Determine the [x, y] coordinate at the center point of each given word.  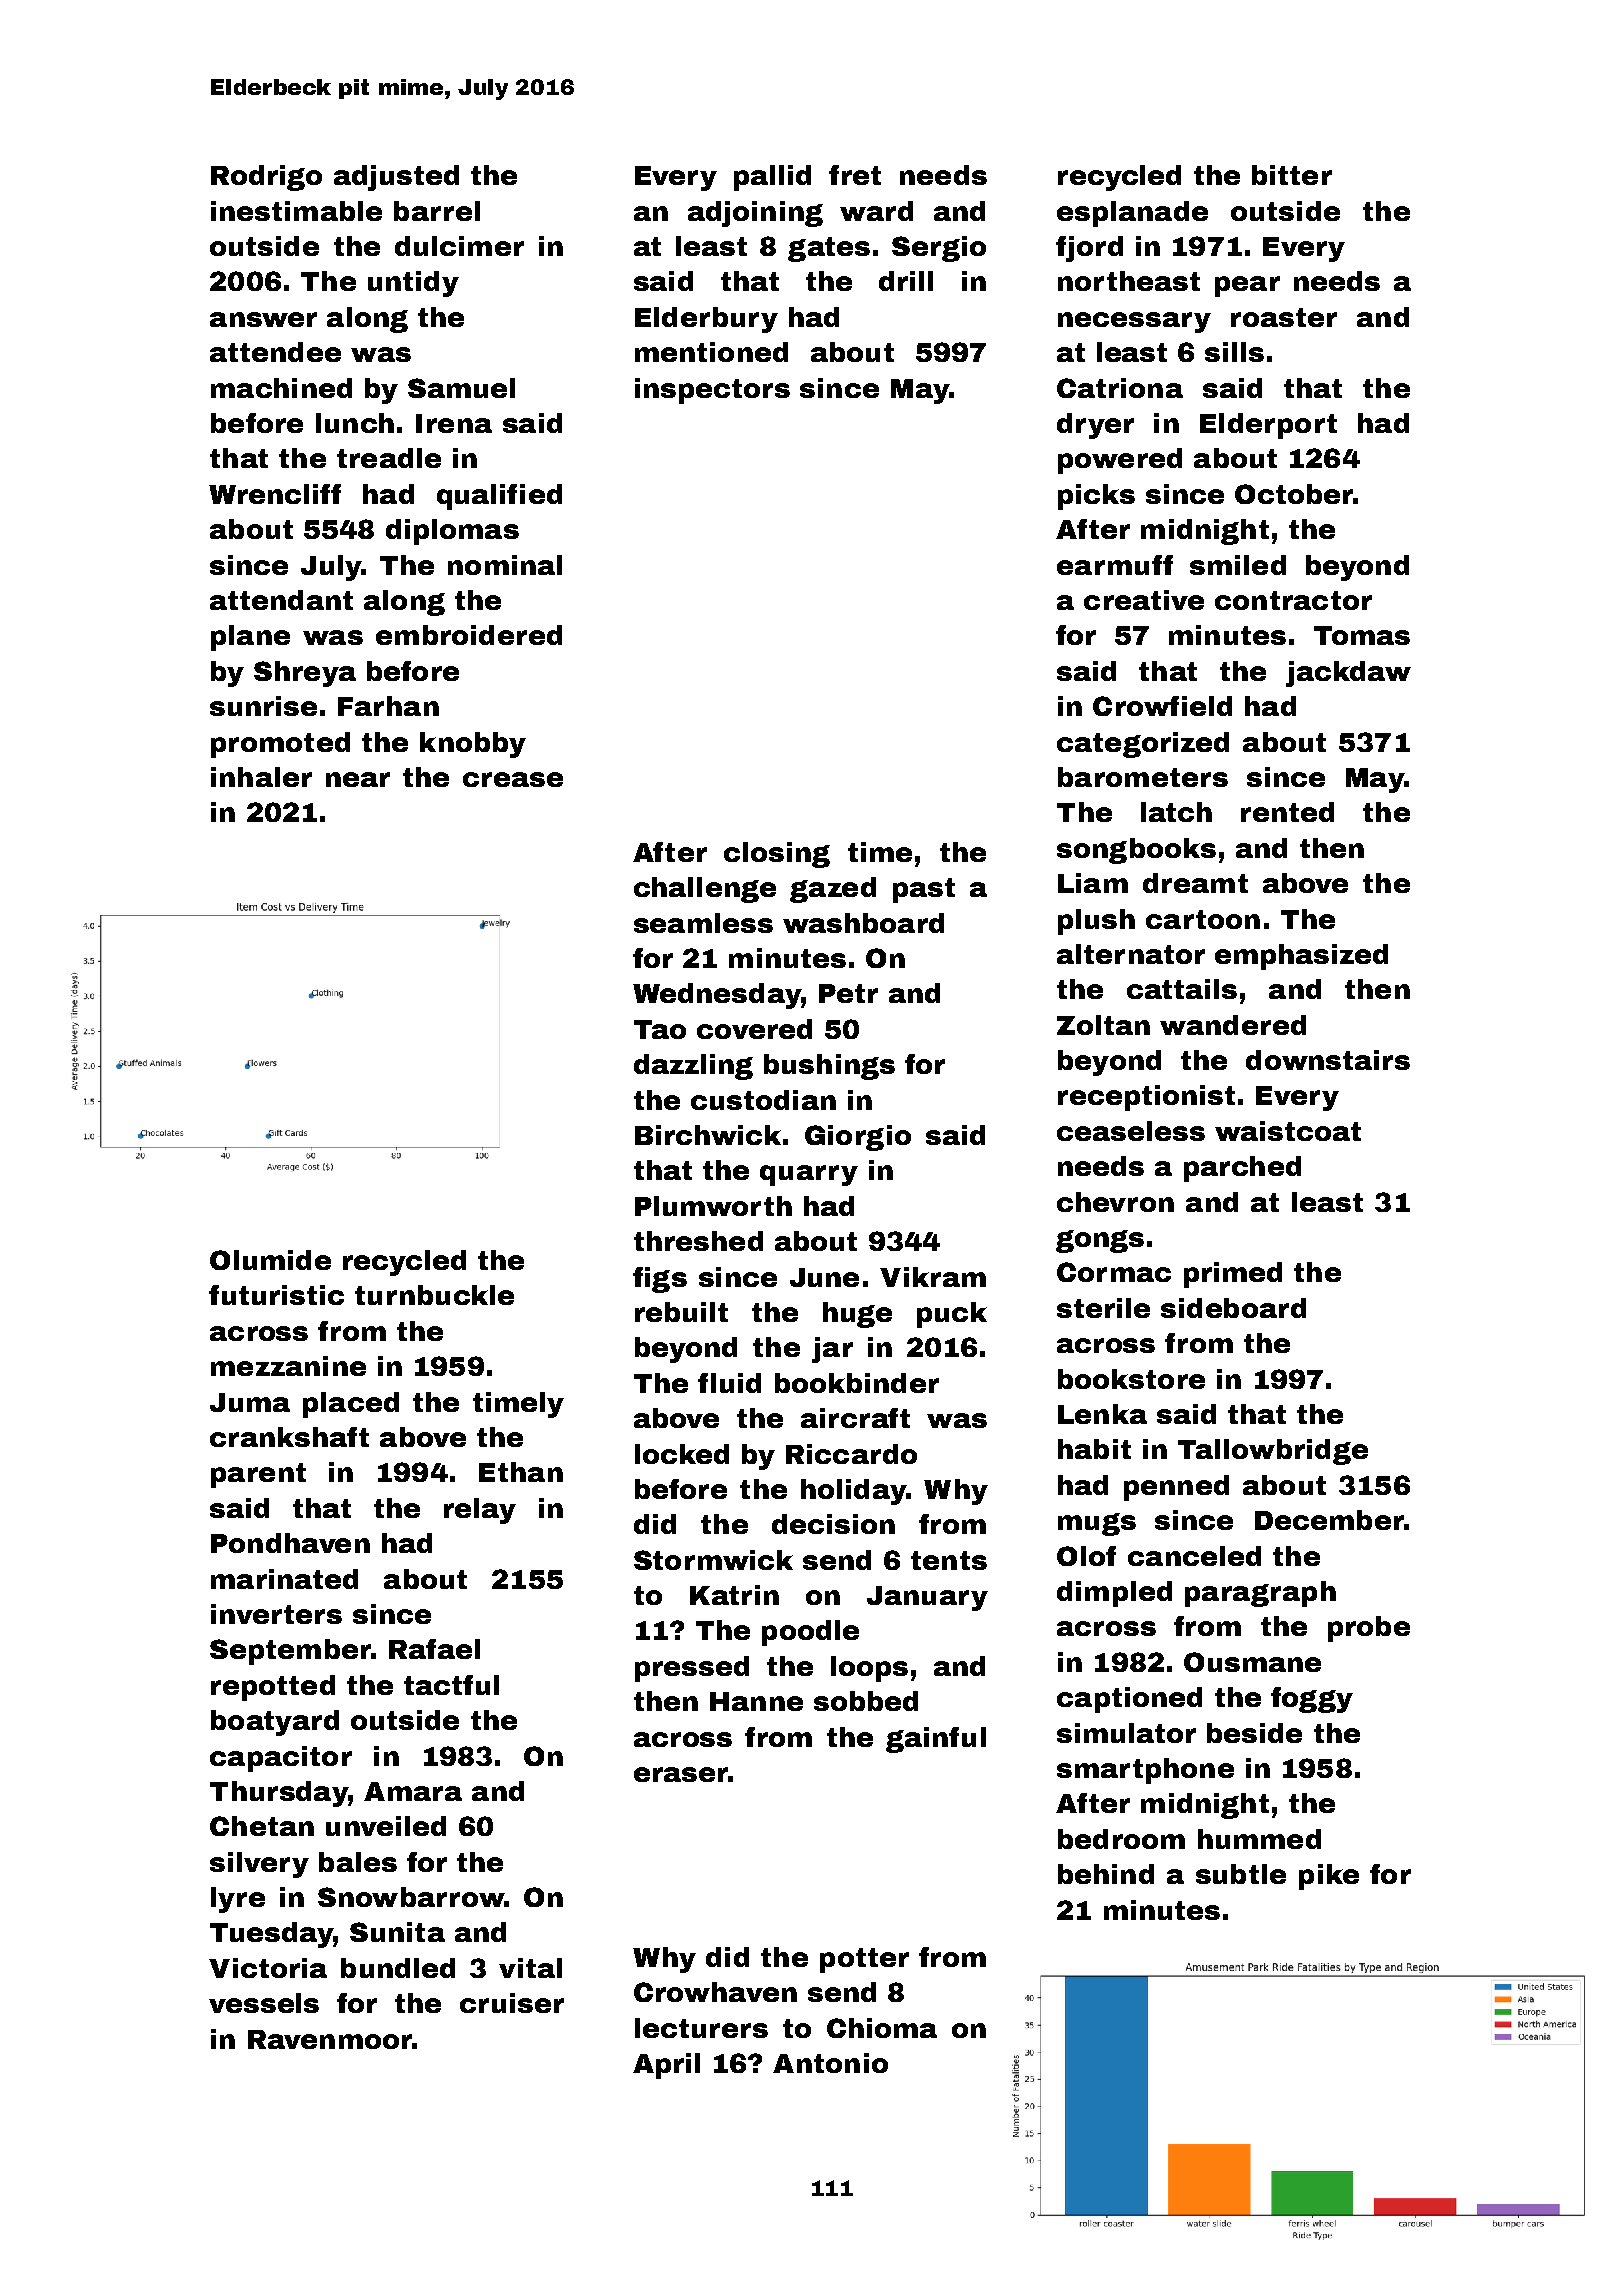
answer [263, 319]
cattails [1182, 989]
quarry [809, 1175]
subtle [1241, 1874]
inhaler [261, 777]
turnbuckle [434, 1295]
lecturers [701, 2028]
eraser [681, 1774]
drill [906, 281]
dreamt [1195, 883]
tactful [451, 1685]
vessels [264, 2003]
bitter [1292, 175]
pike [1329, 1877]
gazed [833, 890]
